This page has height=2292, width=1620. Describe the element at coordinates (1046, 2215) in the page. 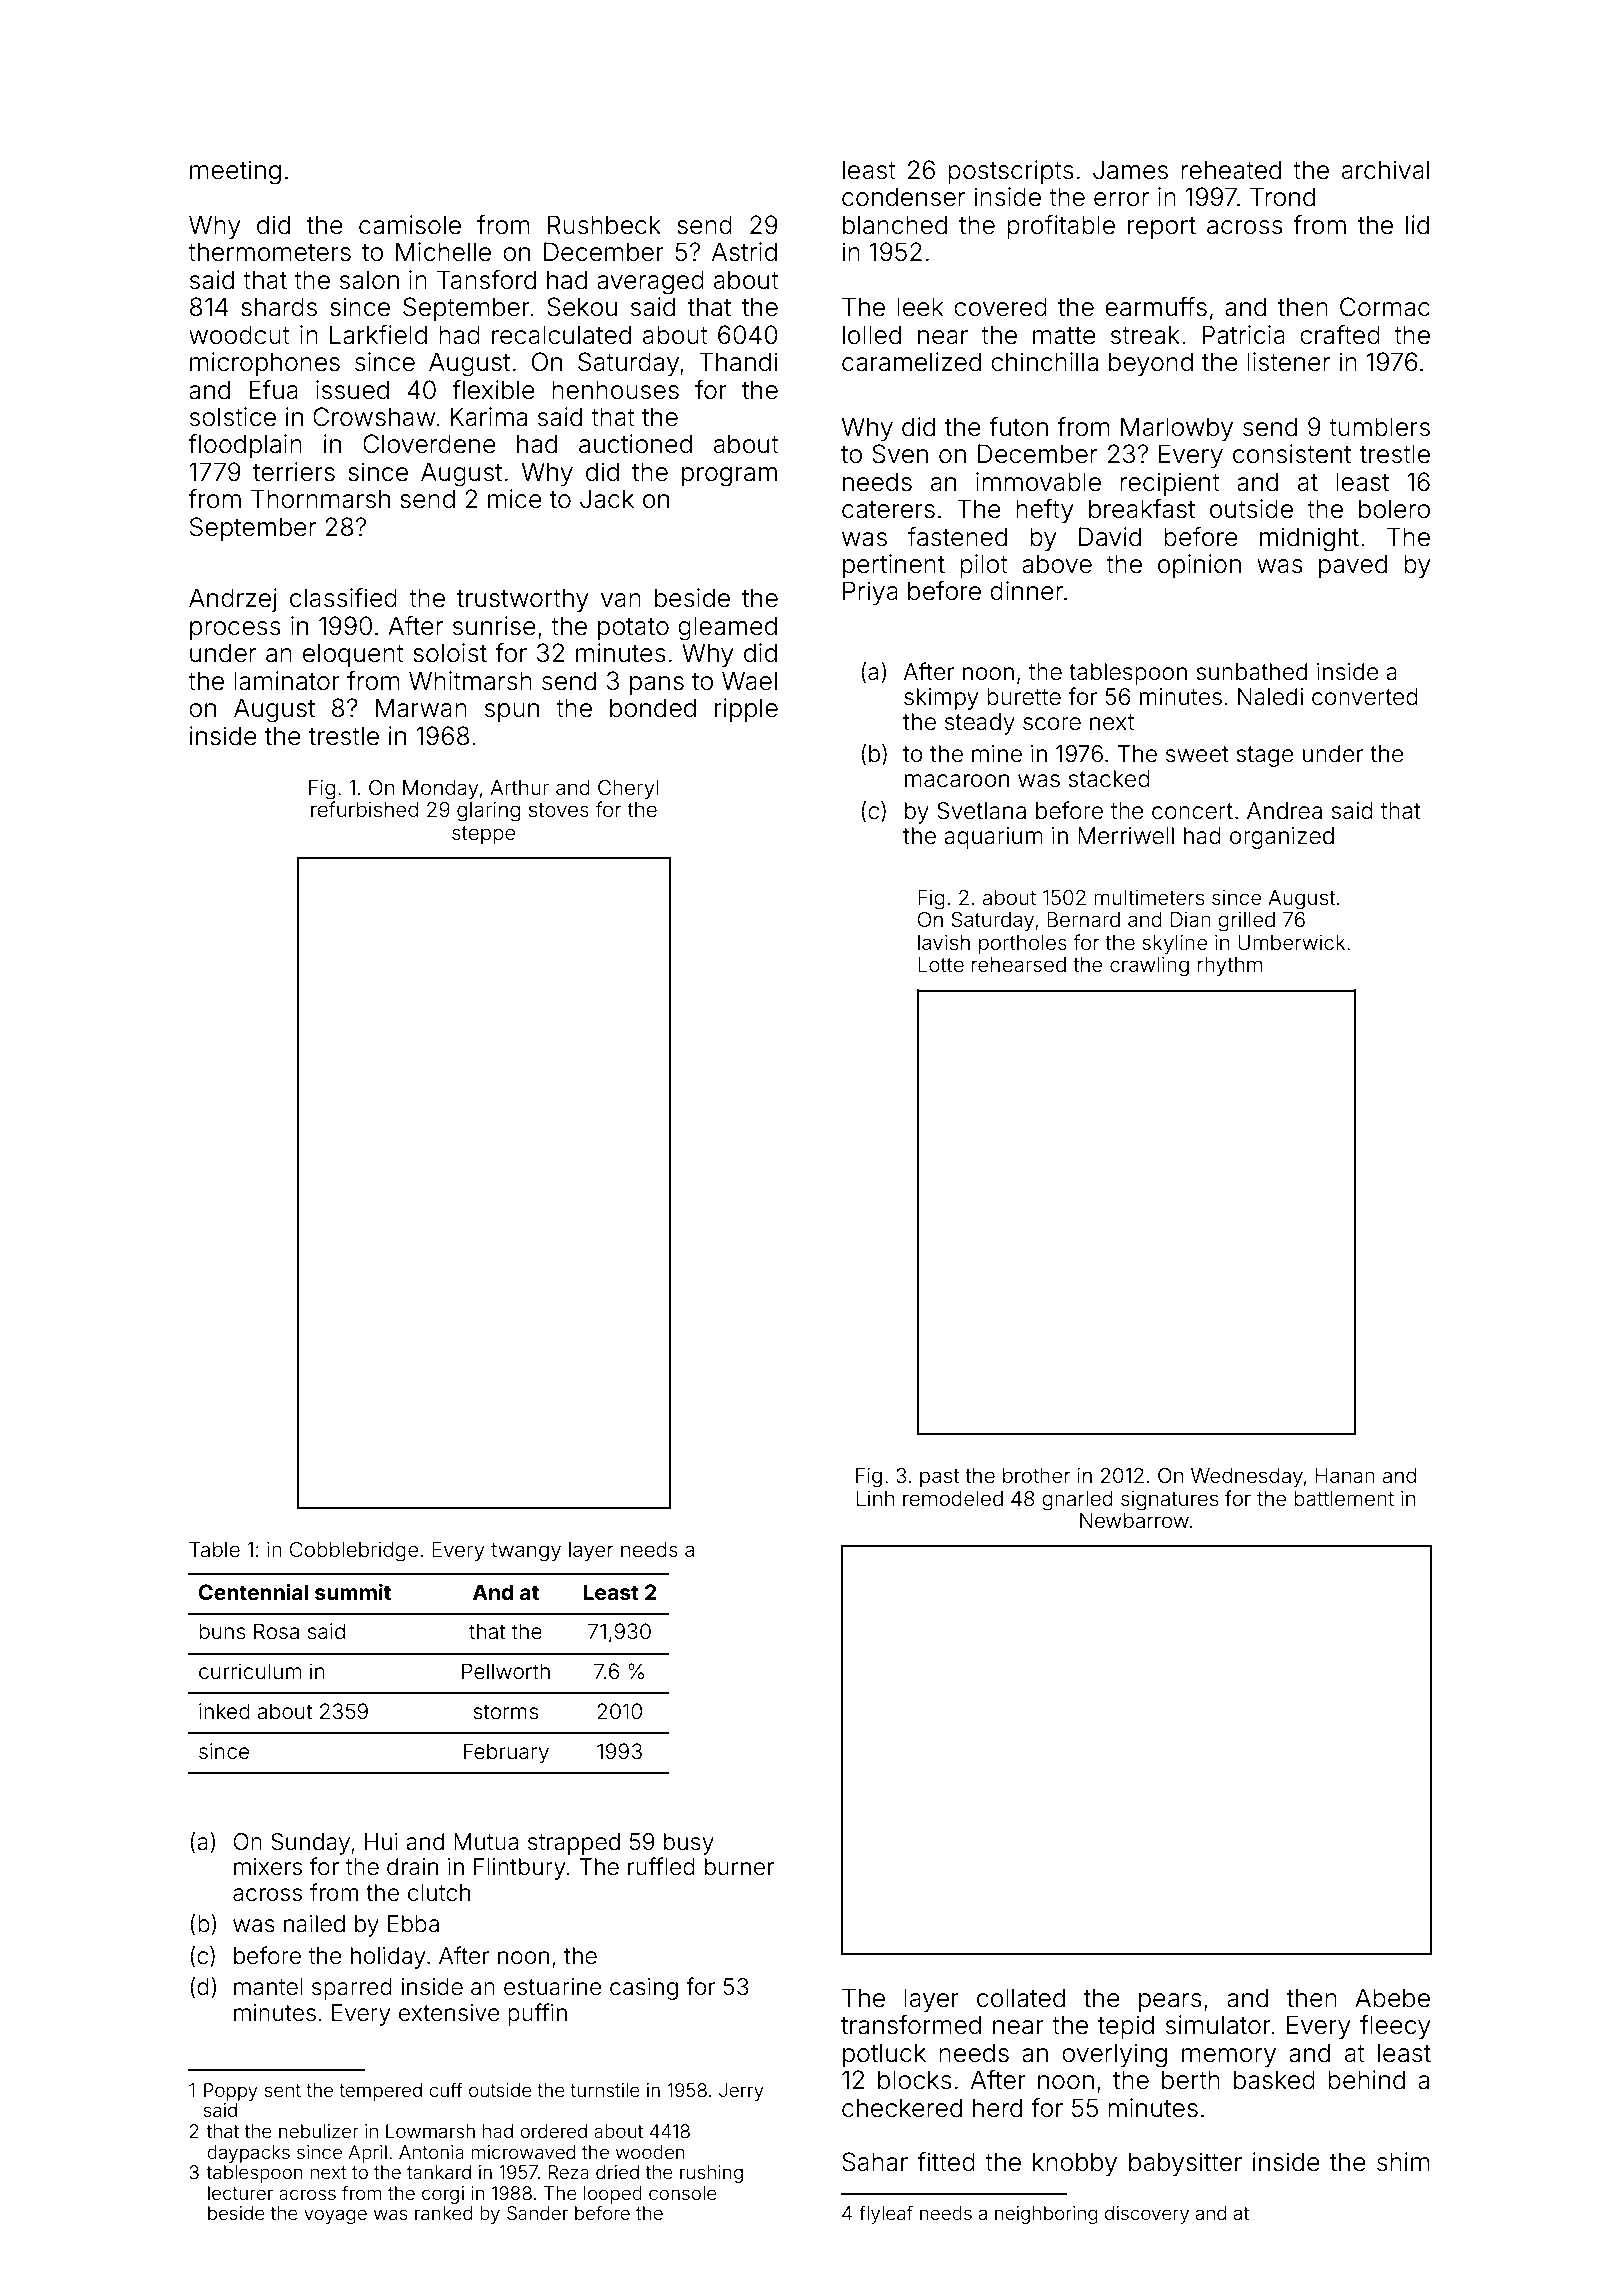

I see `neighboring` at that location.
